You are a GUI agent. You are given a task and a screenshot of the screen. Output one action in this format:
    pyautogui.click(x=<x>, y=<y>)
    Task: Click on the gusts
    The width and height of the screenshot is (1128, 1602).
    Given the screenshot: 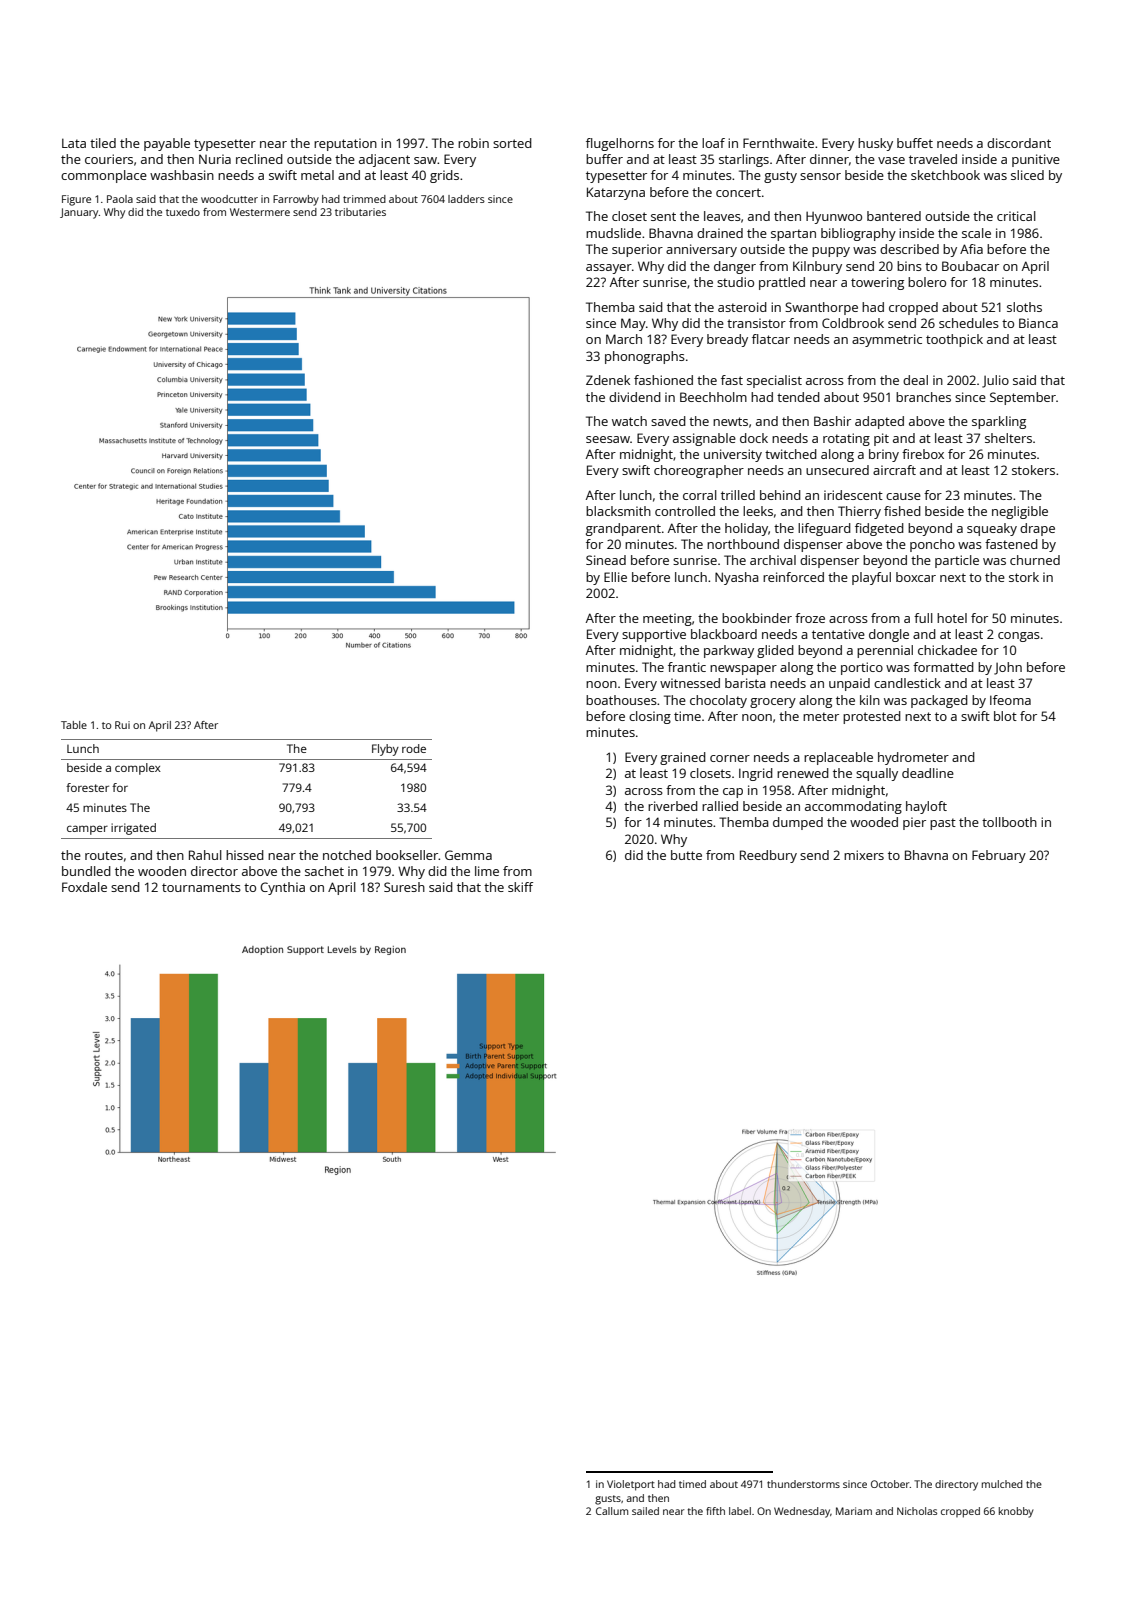 What is the action you would take?
    pyautogui.click(x=608, y=1500)
